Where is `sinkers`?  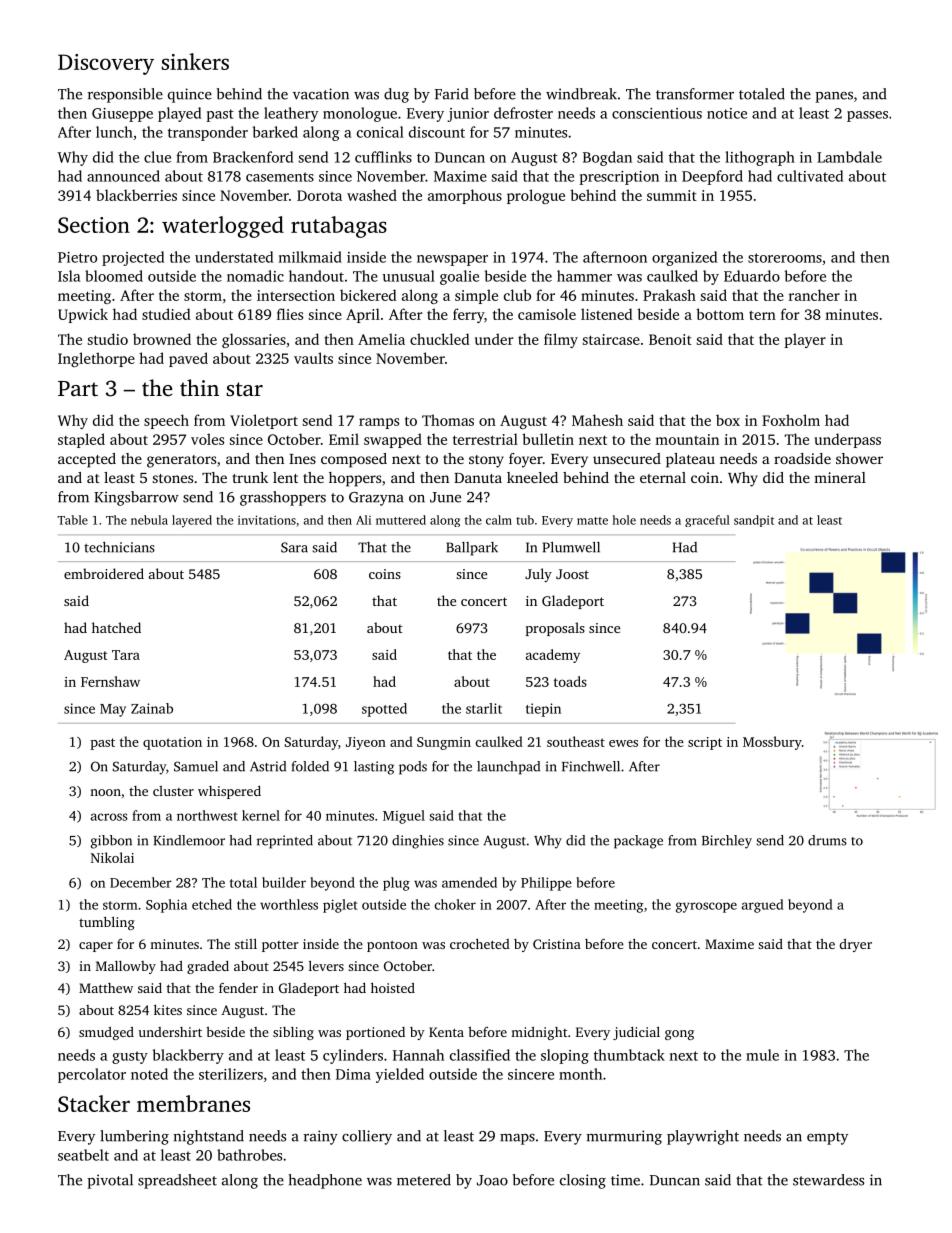 sinkers is located at coordinates (195, 61).
